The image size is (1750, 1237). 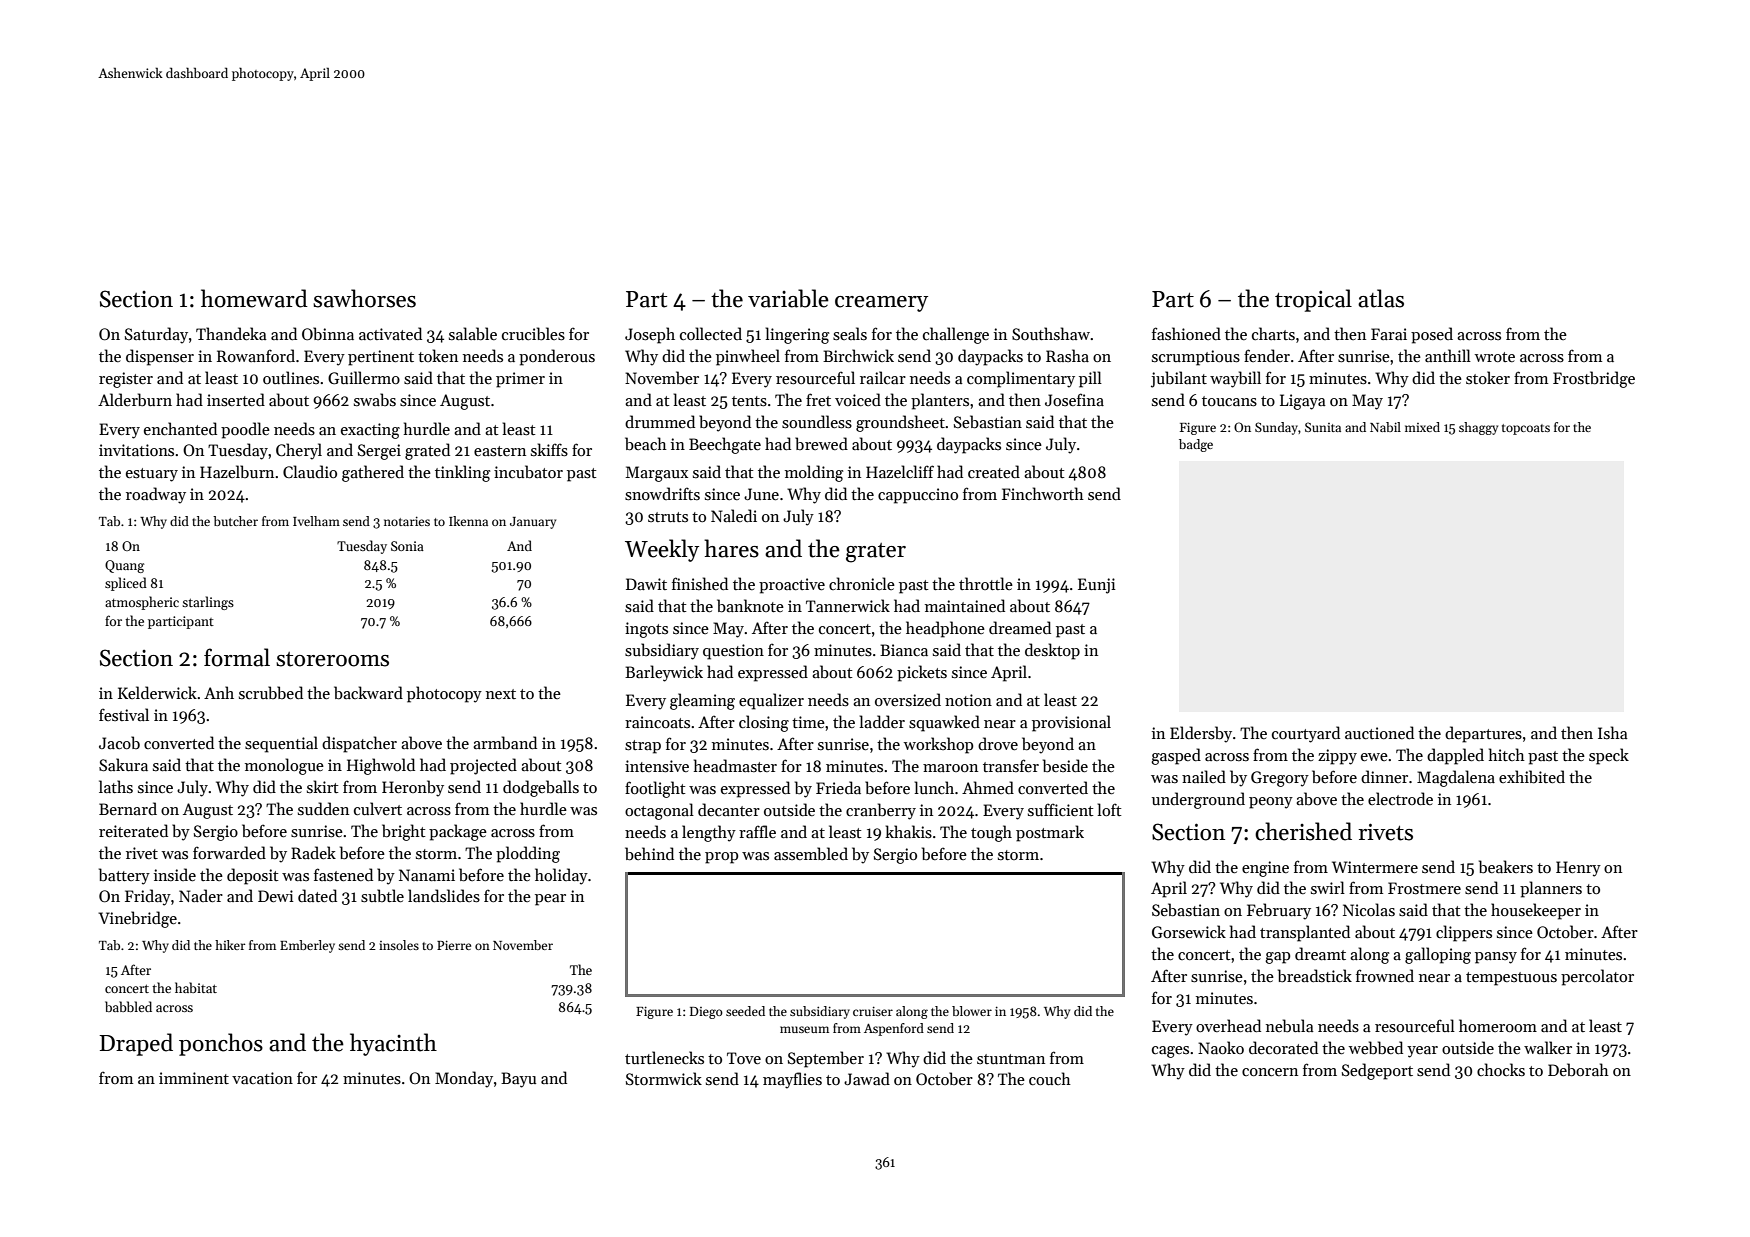 What do you see at coordinates (702, 701) in the document?
I see `gleaming` at bounding box center [702, 701].
